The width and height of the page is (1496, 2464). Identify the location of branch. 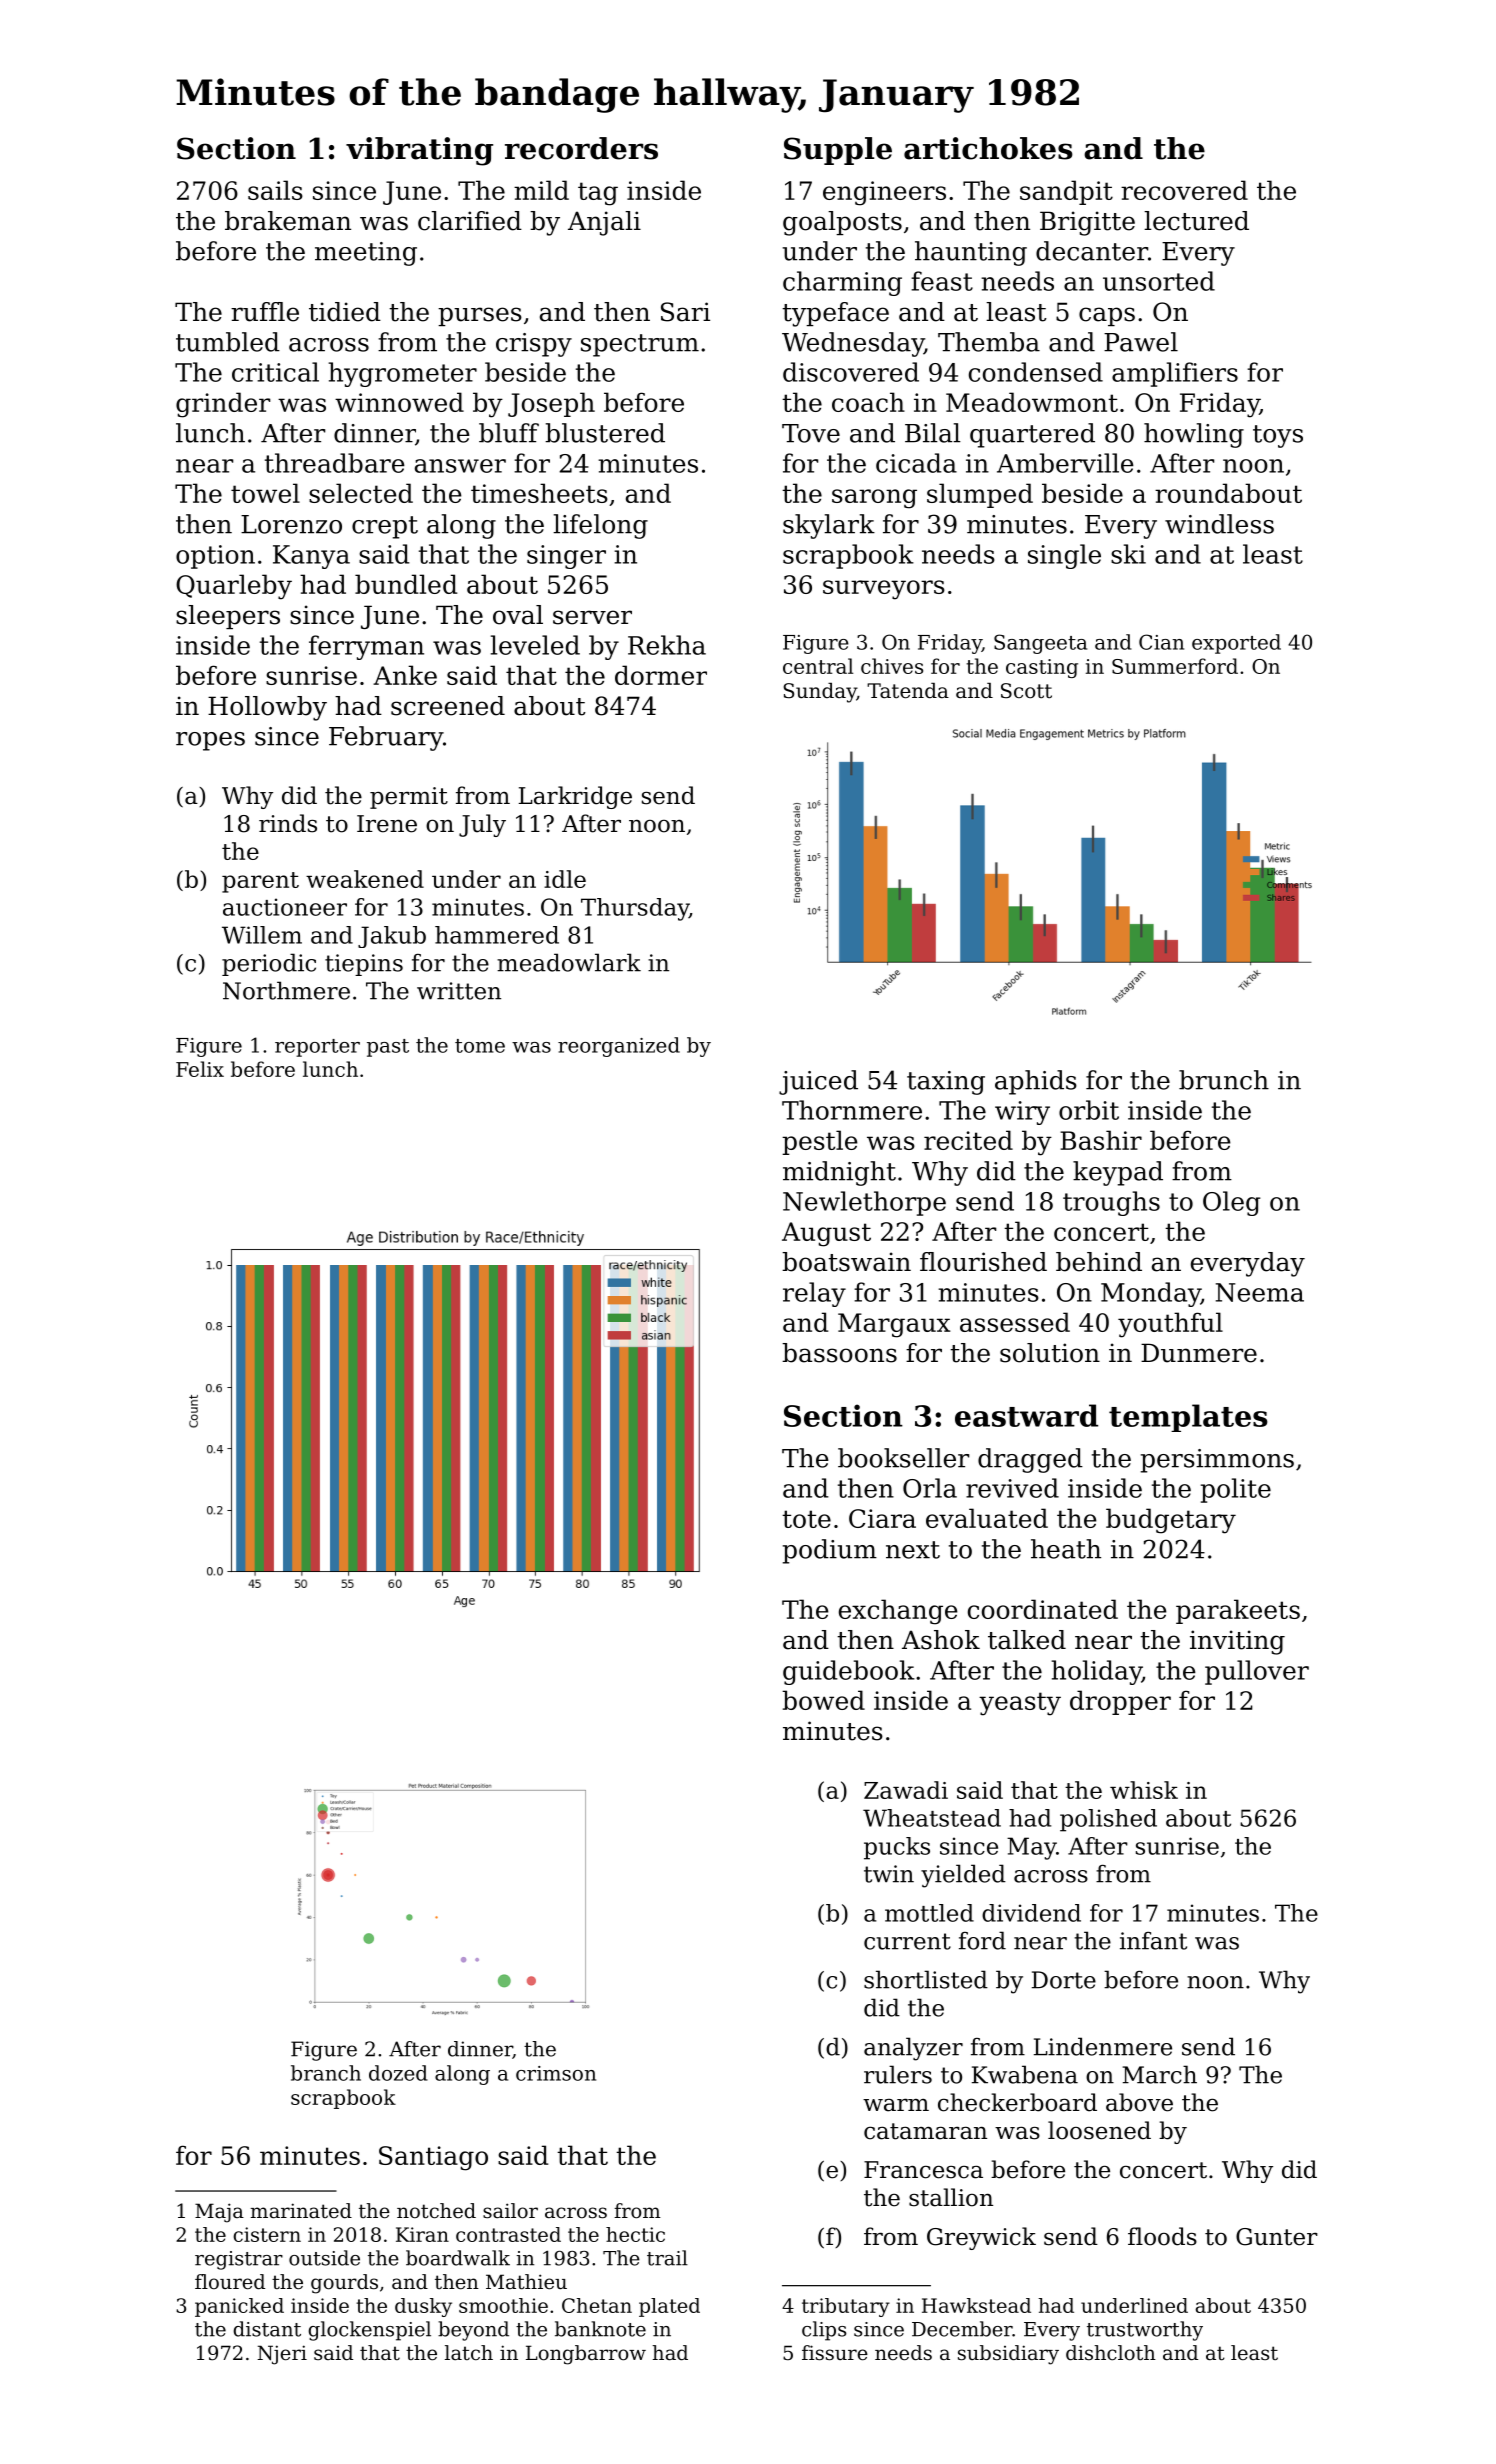
(326, 2073).
